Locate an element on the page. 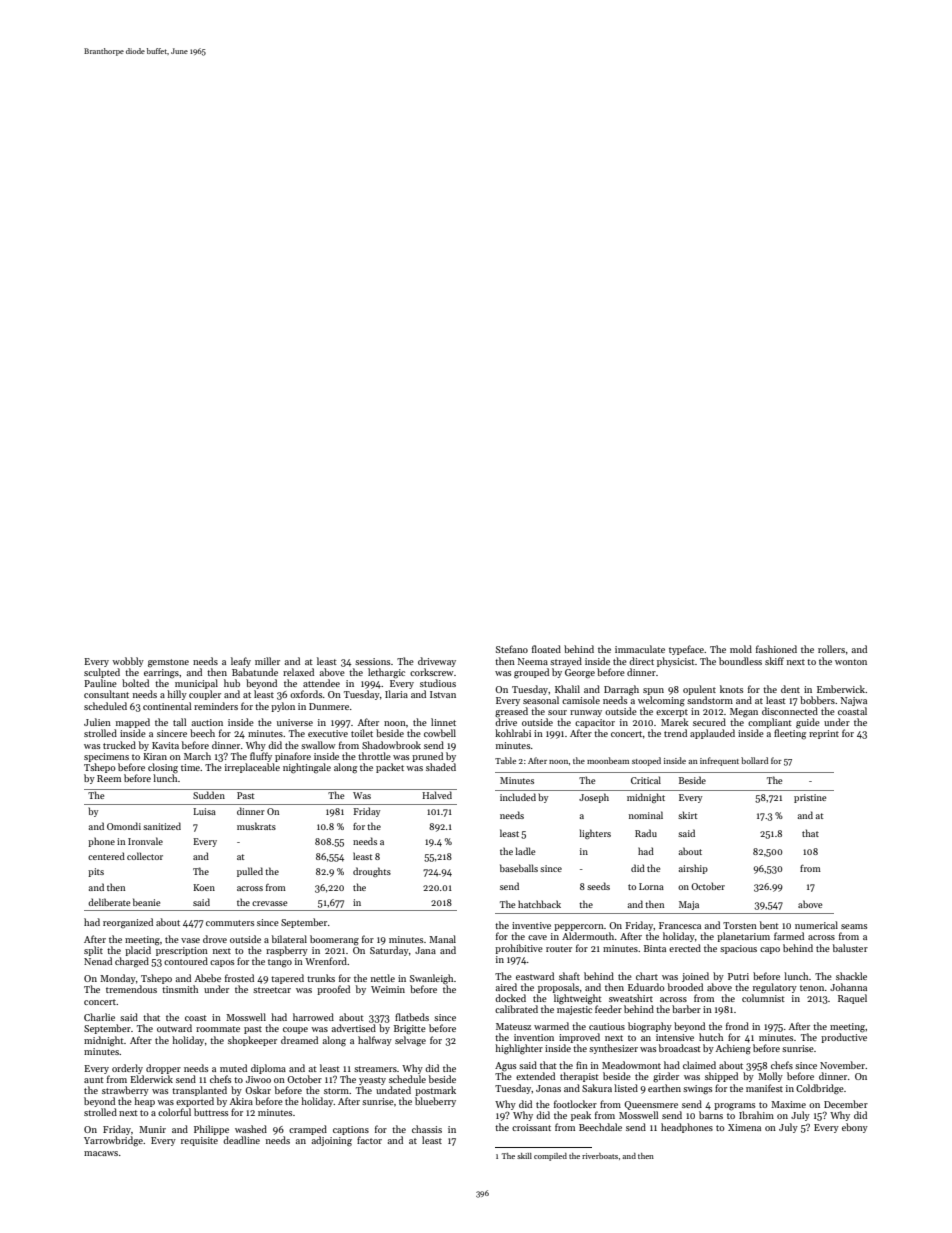  bolted is located at coordinates (135, 683).
